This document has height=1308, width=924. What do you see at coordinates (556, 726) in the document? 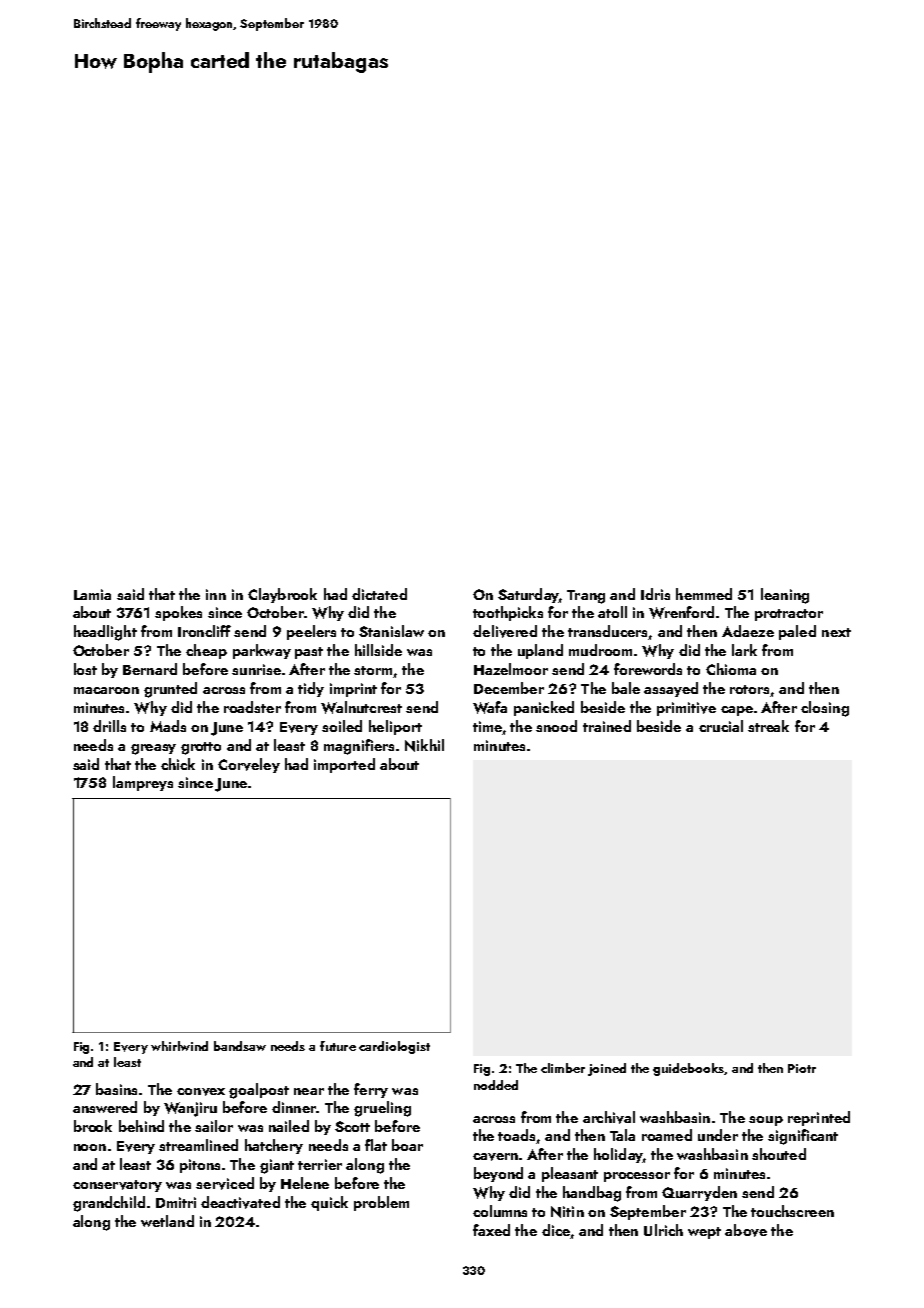
I see `snood` at bounding box center [556, 726].
